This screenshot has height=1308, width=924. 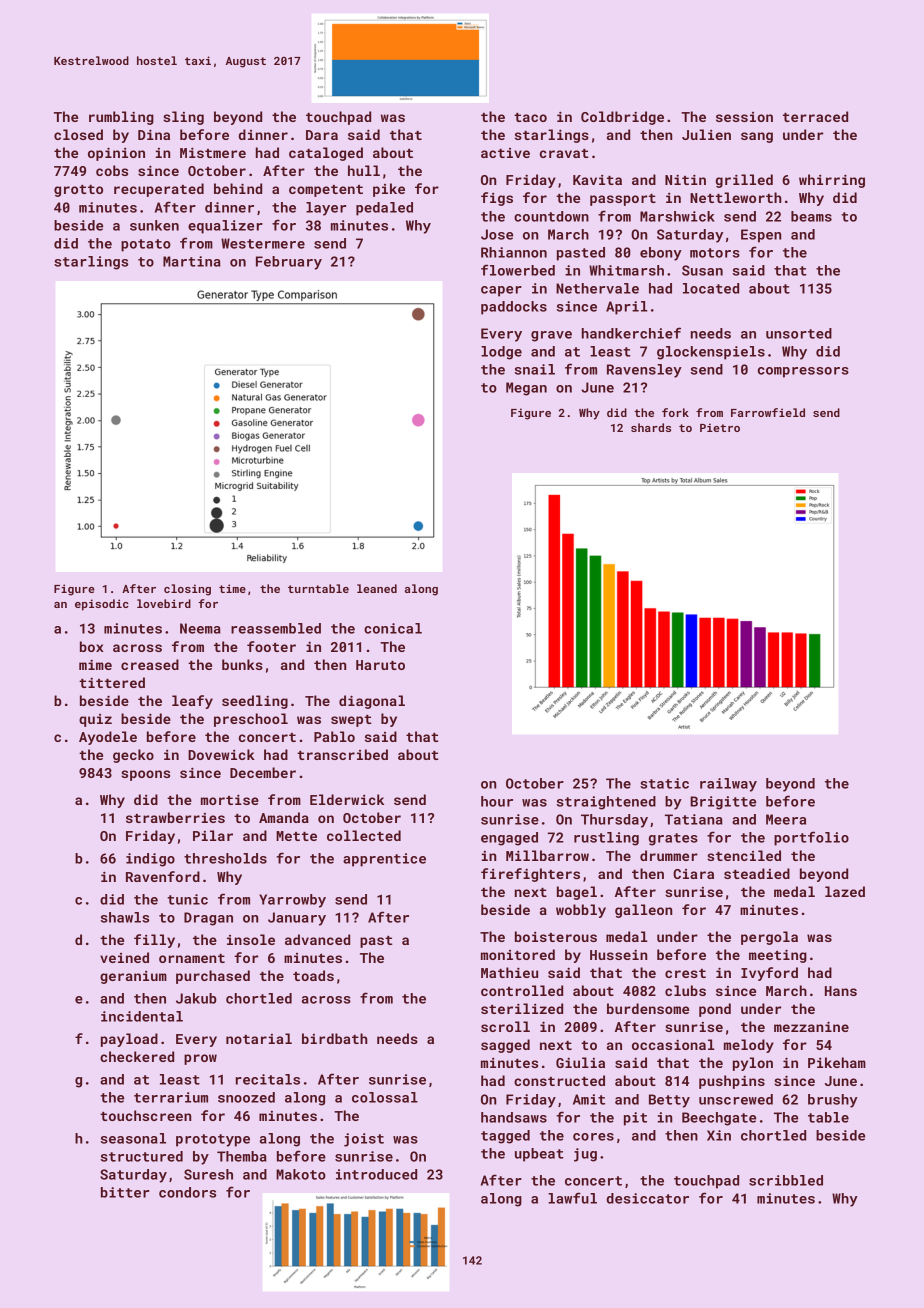 What do you see at coordinates (187, 1192) in the screenshot?
I see `condors` at bounding box center [187, 1192].
